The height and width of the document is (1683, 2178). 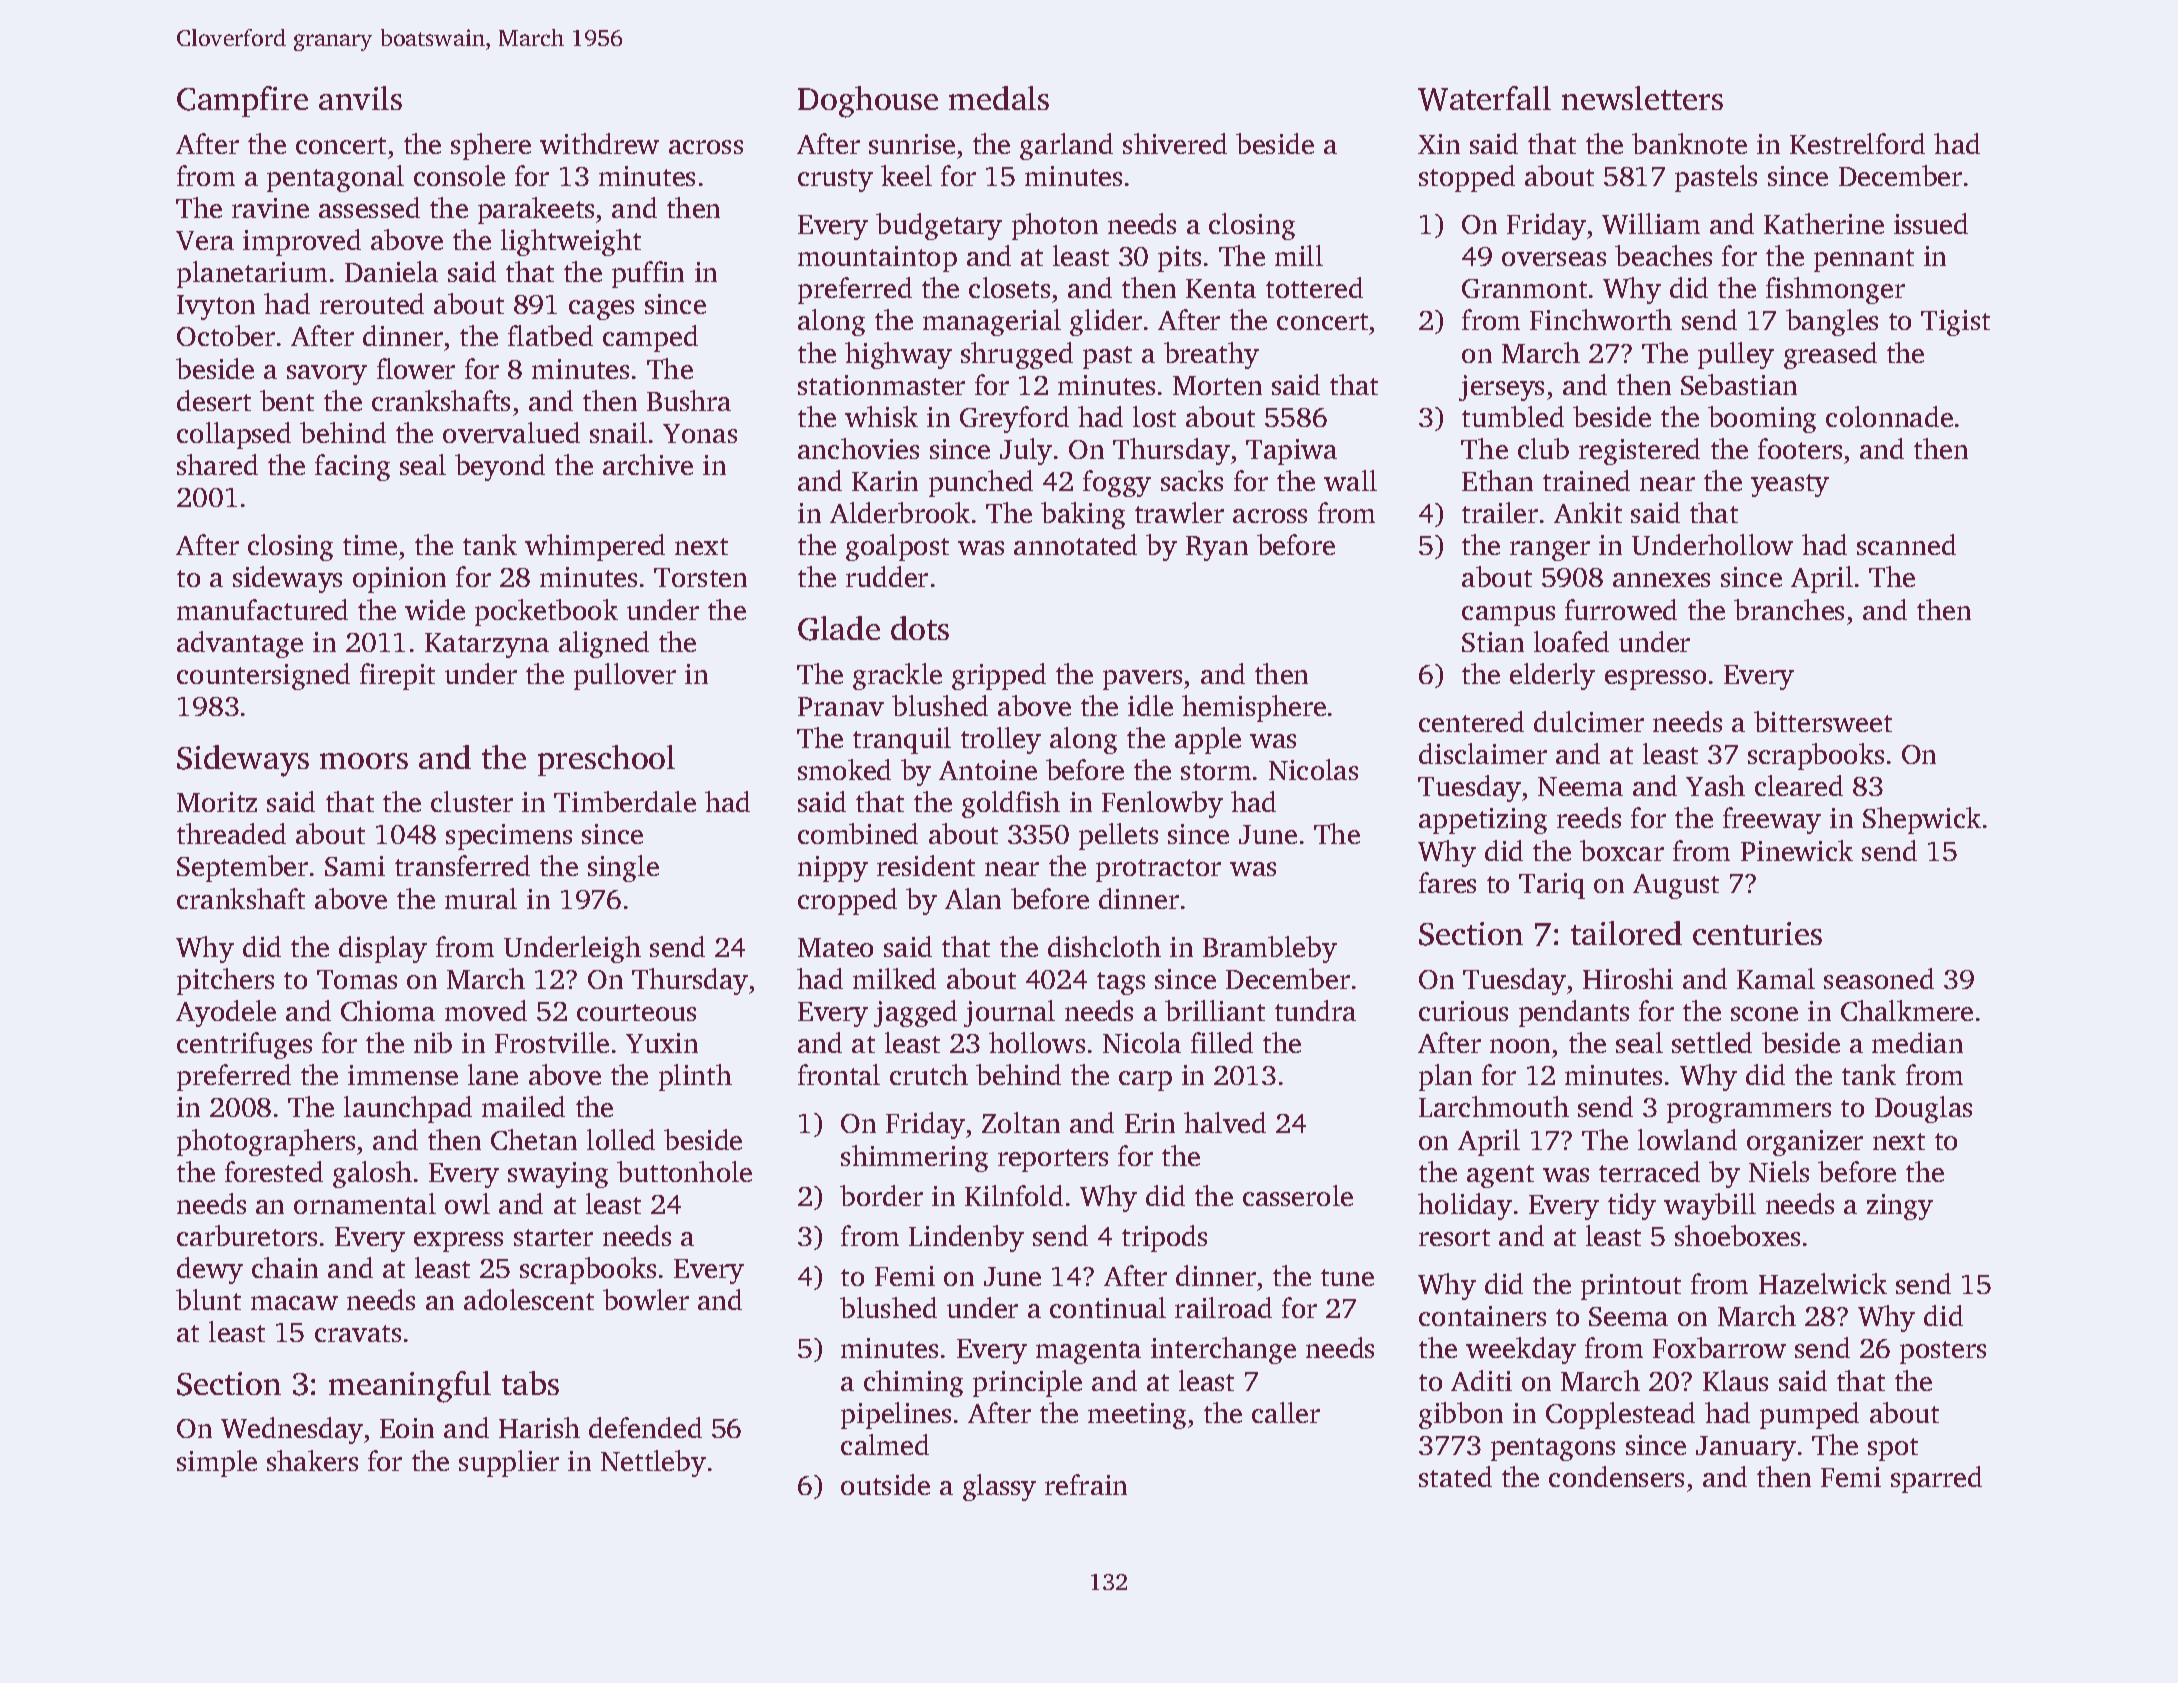 What do you see at coordinates (885, 1484) in the document?
I see `outside` at bounding box center [885, 1484].
